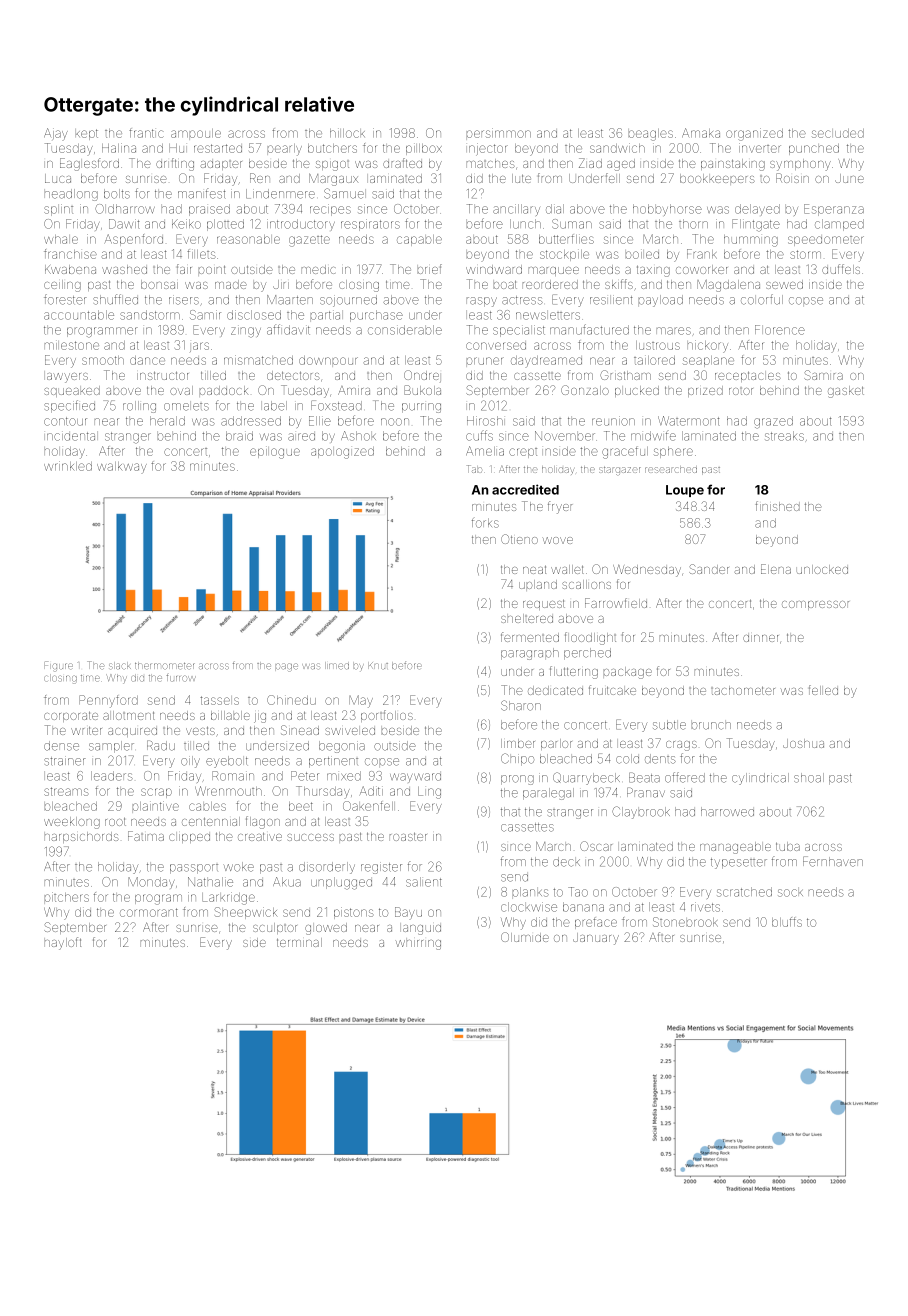  Describe the element at coordinates (778, 506) in the screenshot. I see `finished` at that location.
